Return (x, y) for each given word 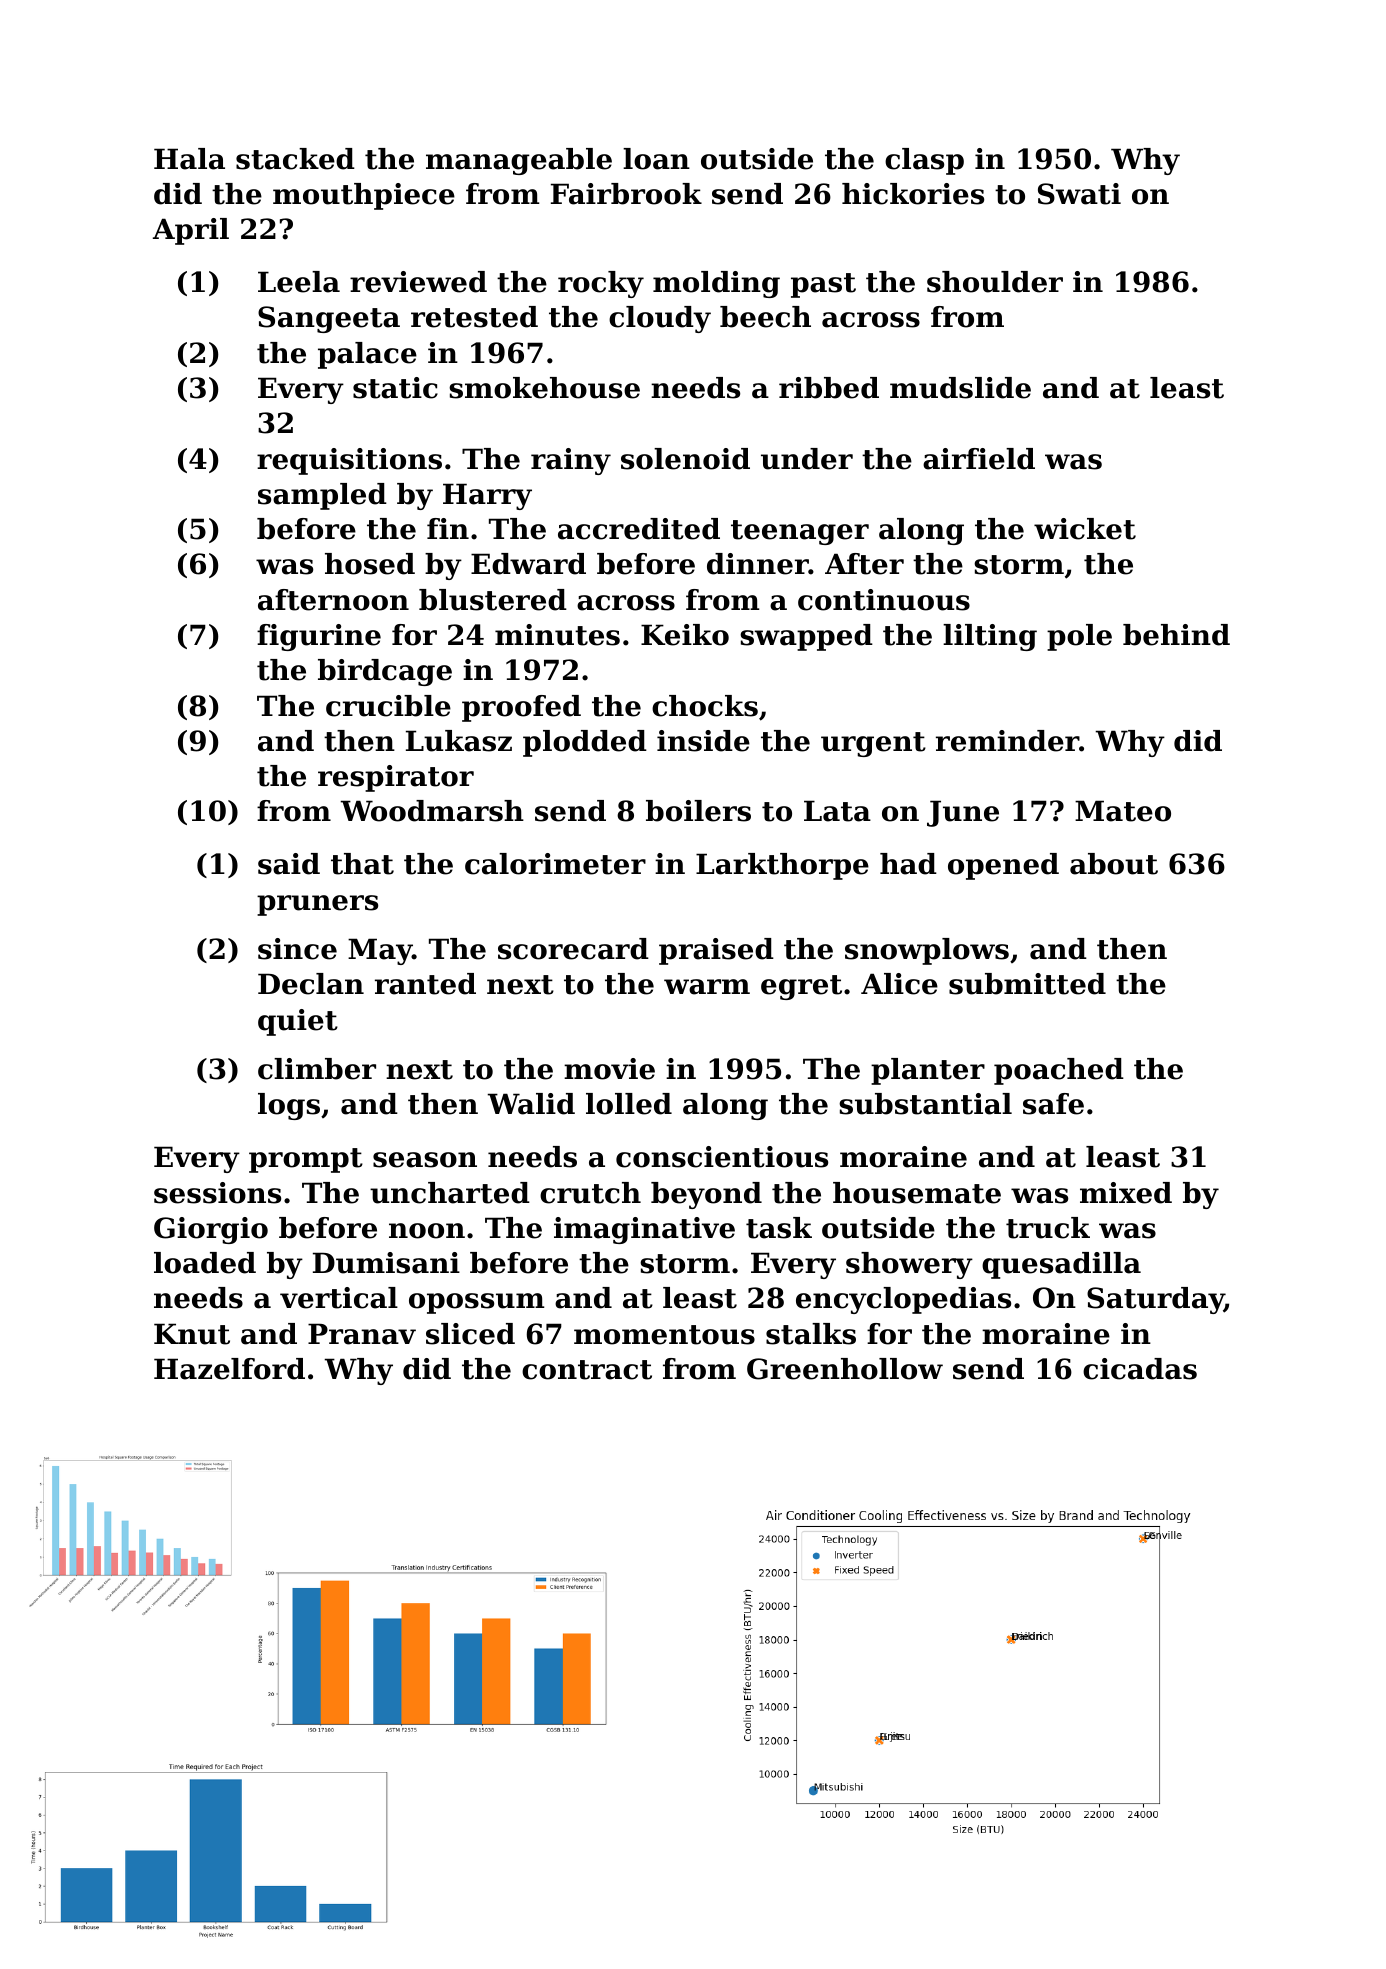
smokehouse (544, 388)
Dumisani (386, 1263)
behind (1176, 635)
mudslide (960, 388)
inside (703, 741)
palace (367, 355)
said (289, 864)
